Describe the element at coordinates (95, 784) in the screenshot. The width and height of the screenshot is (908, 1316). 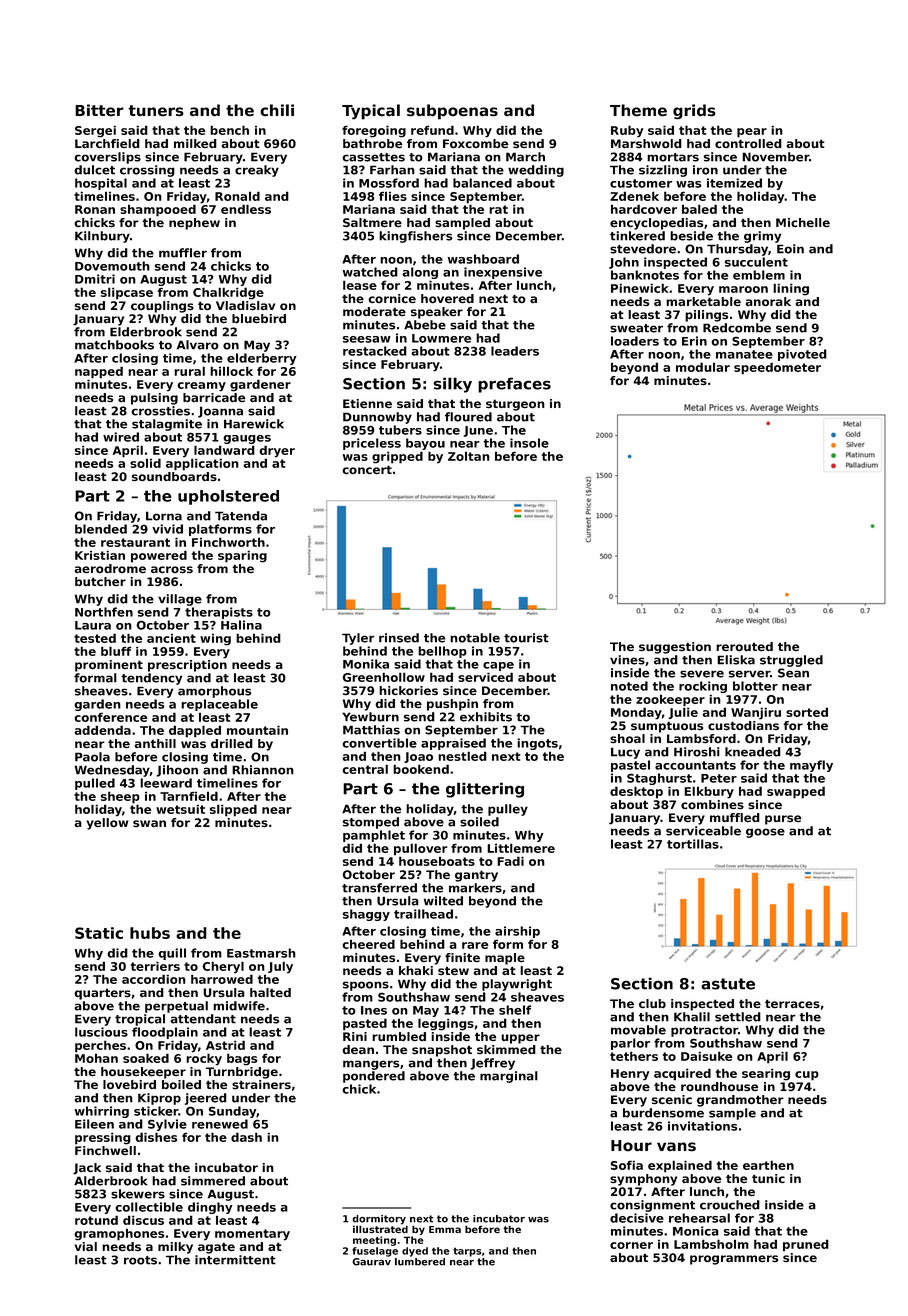
I see `pulled` at that location.
